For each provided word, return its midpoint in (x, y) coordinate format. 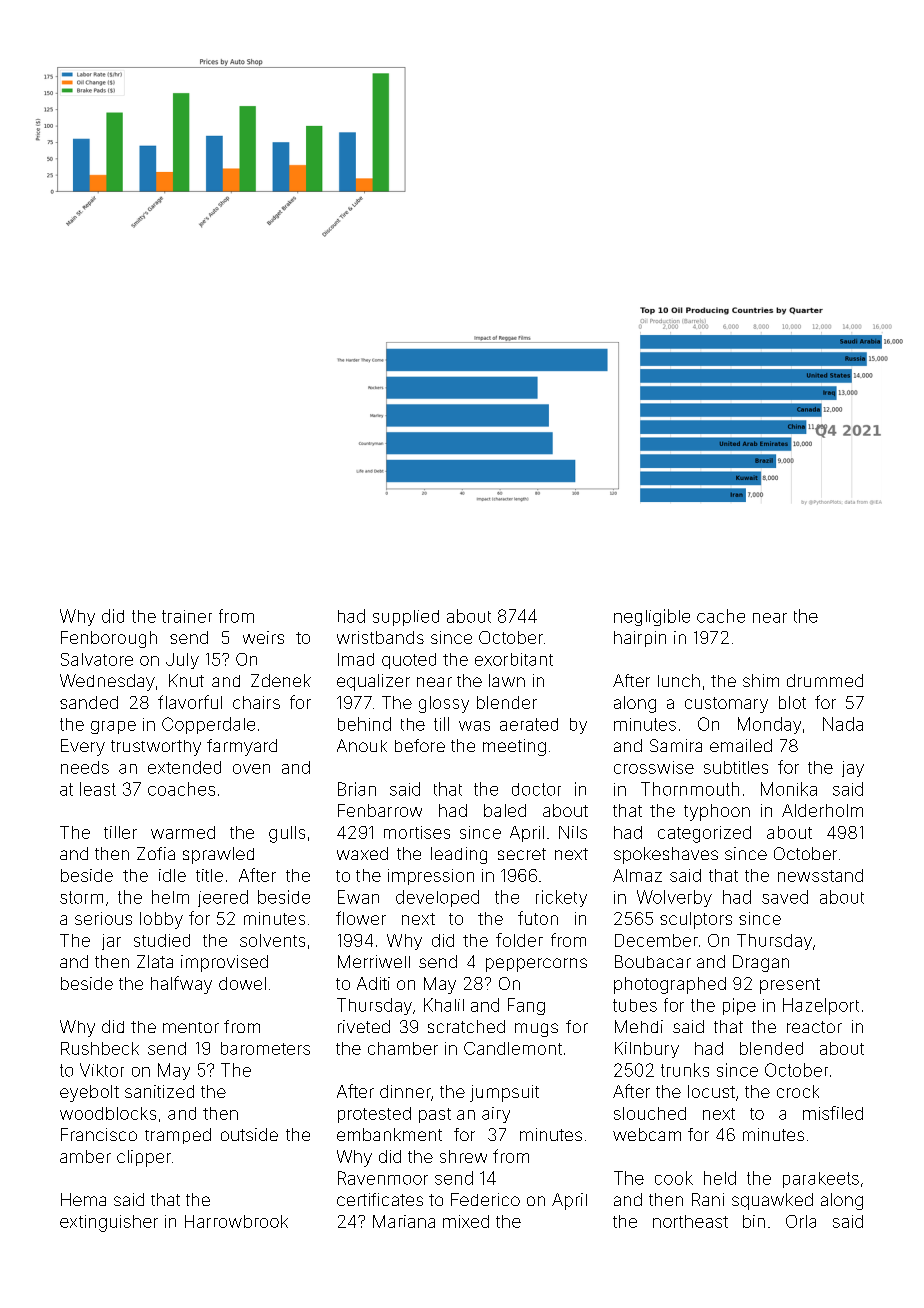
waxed (362, 853)
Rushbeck (100, 1048)
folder (519, 940)
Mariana (404, 1221)
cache (721, 616)
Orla (801, 1221)
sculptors (696, 920)
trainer (187, 616)
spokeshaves (666, 855)
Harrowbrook (236, 1221)
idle (172, 875)
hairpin (640, 639)
